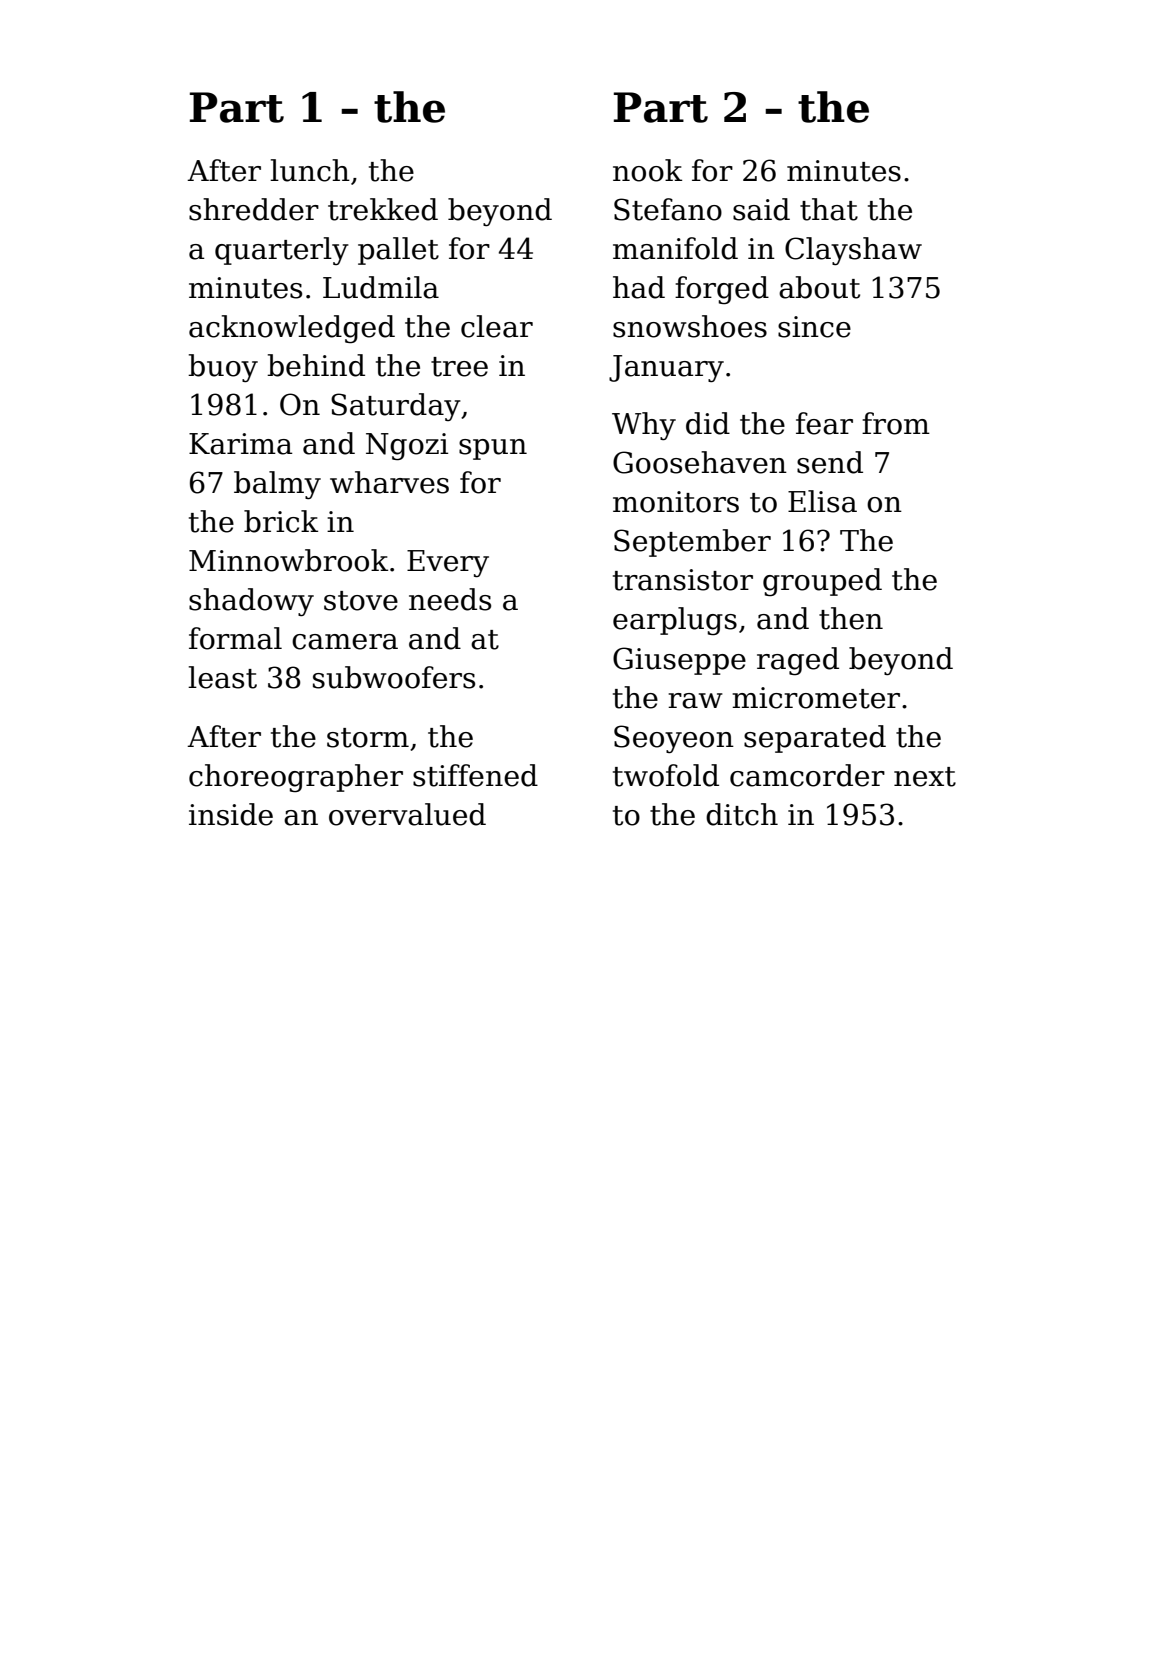 The width and height of the screenshot is (1165, 1654). Describe the element at coordinates (761, 209) in the screenshot. I see `said` at that location.
